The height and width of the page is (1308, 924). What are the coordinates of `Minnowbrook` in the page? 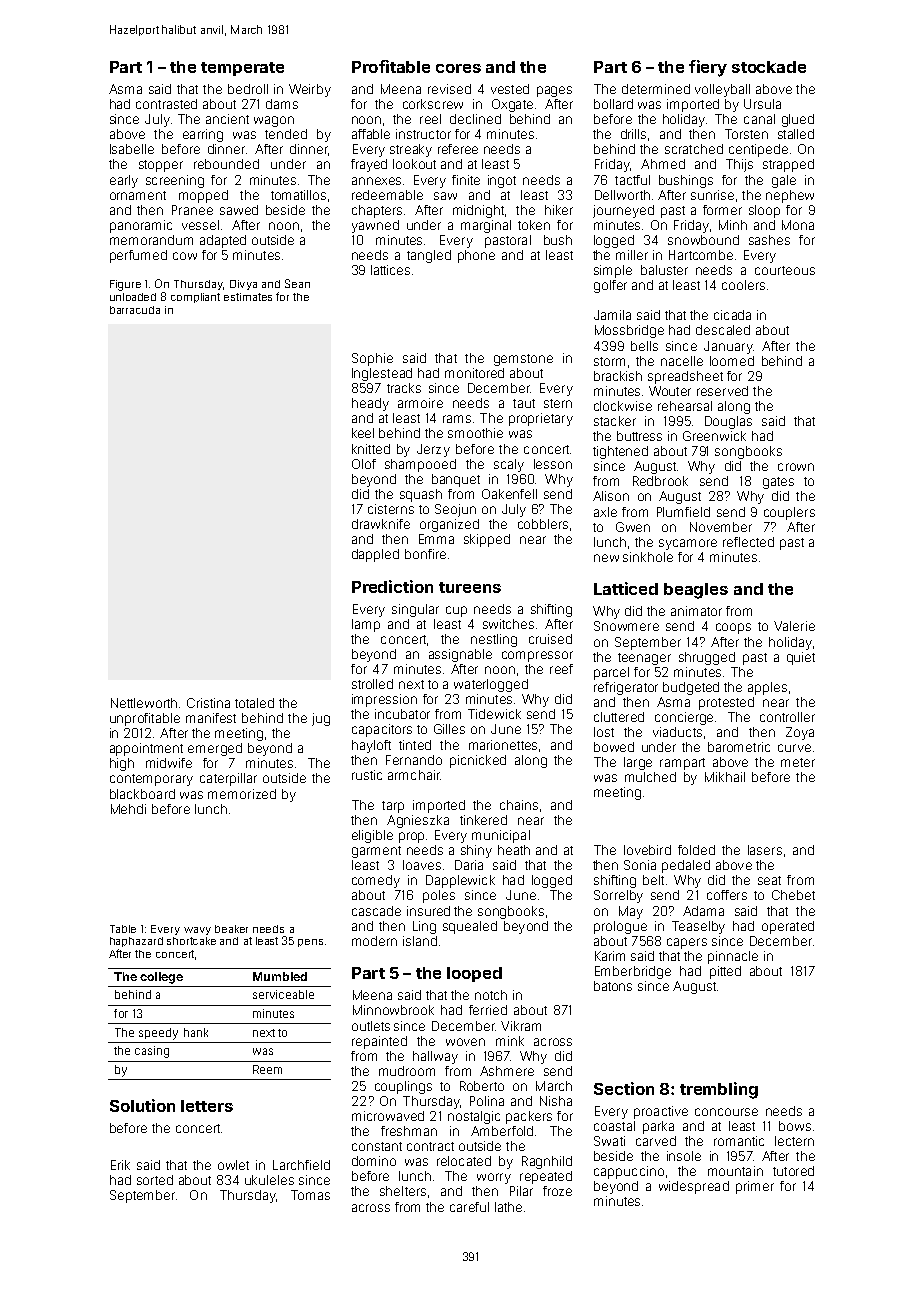 It's located at (393, 1010).
